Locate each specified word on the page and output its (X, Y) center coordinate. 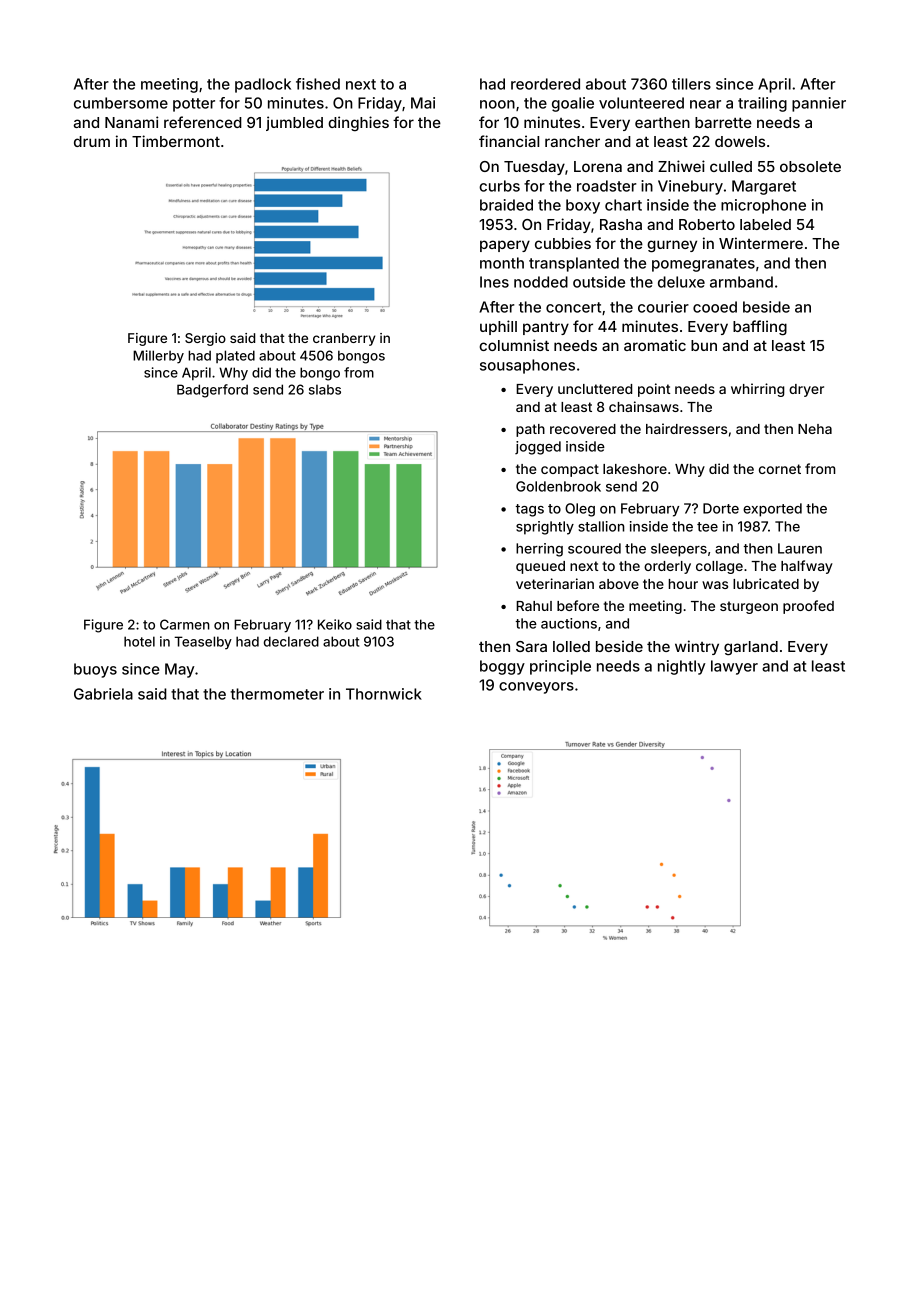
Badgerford (212, 391)
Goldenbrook (558, 486)
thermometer (277, 694)
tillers (691, 84)
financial (509, 141)
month (502, 263)
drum (92, 141)
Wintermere (761, 243)
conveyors (536, 688)
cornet (780, 469)
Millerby (158, 357)
